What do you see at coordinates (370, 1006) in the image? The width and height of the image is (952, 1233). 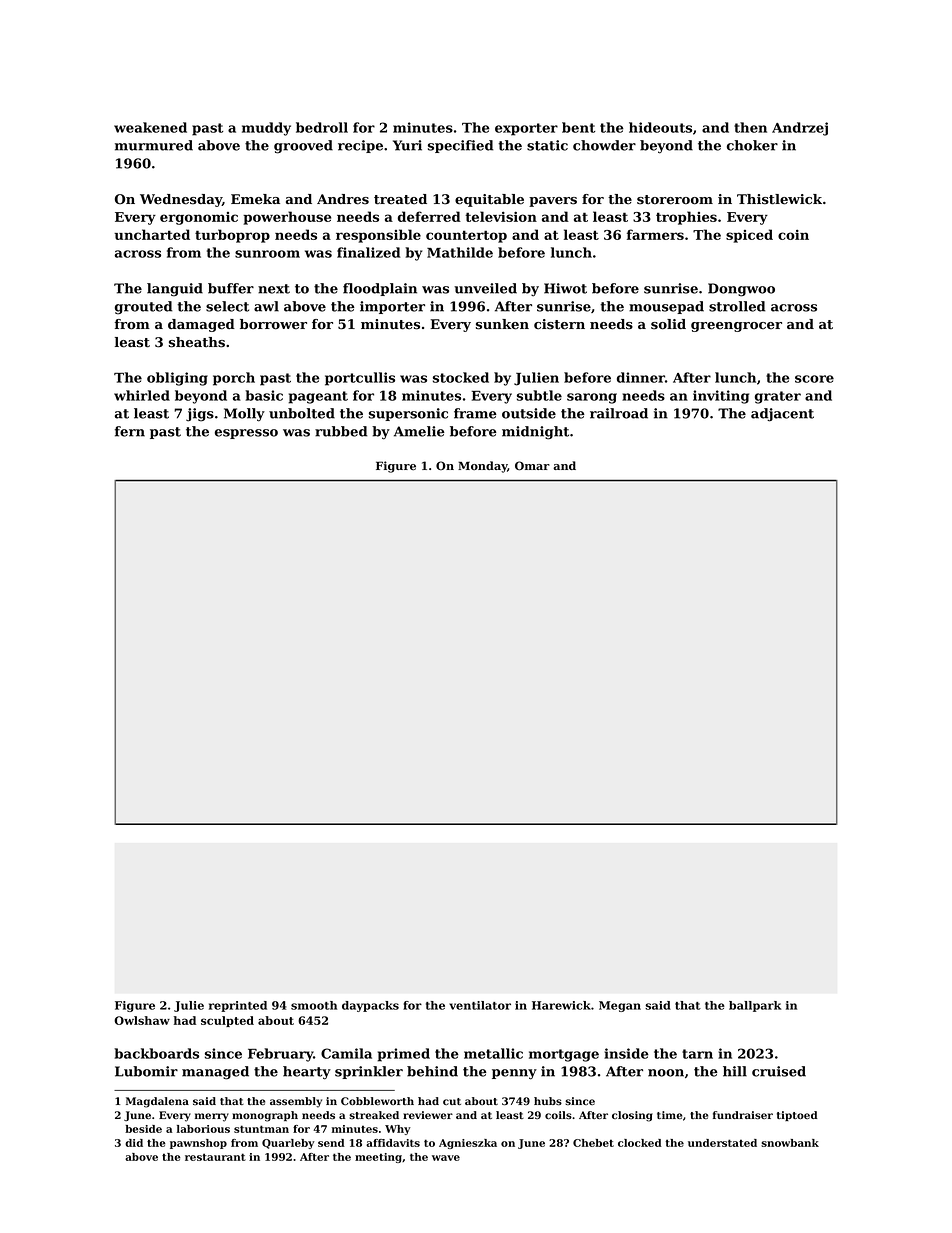 I see `daypacks` at bounding box center [370, 1006].
